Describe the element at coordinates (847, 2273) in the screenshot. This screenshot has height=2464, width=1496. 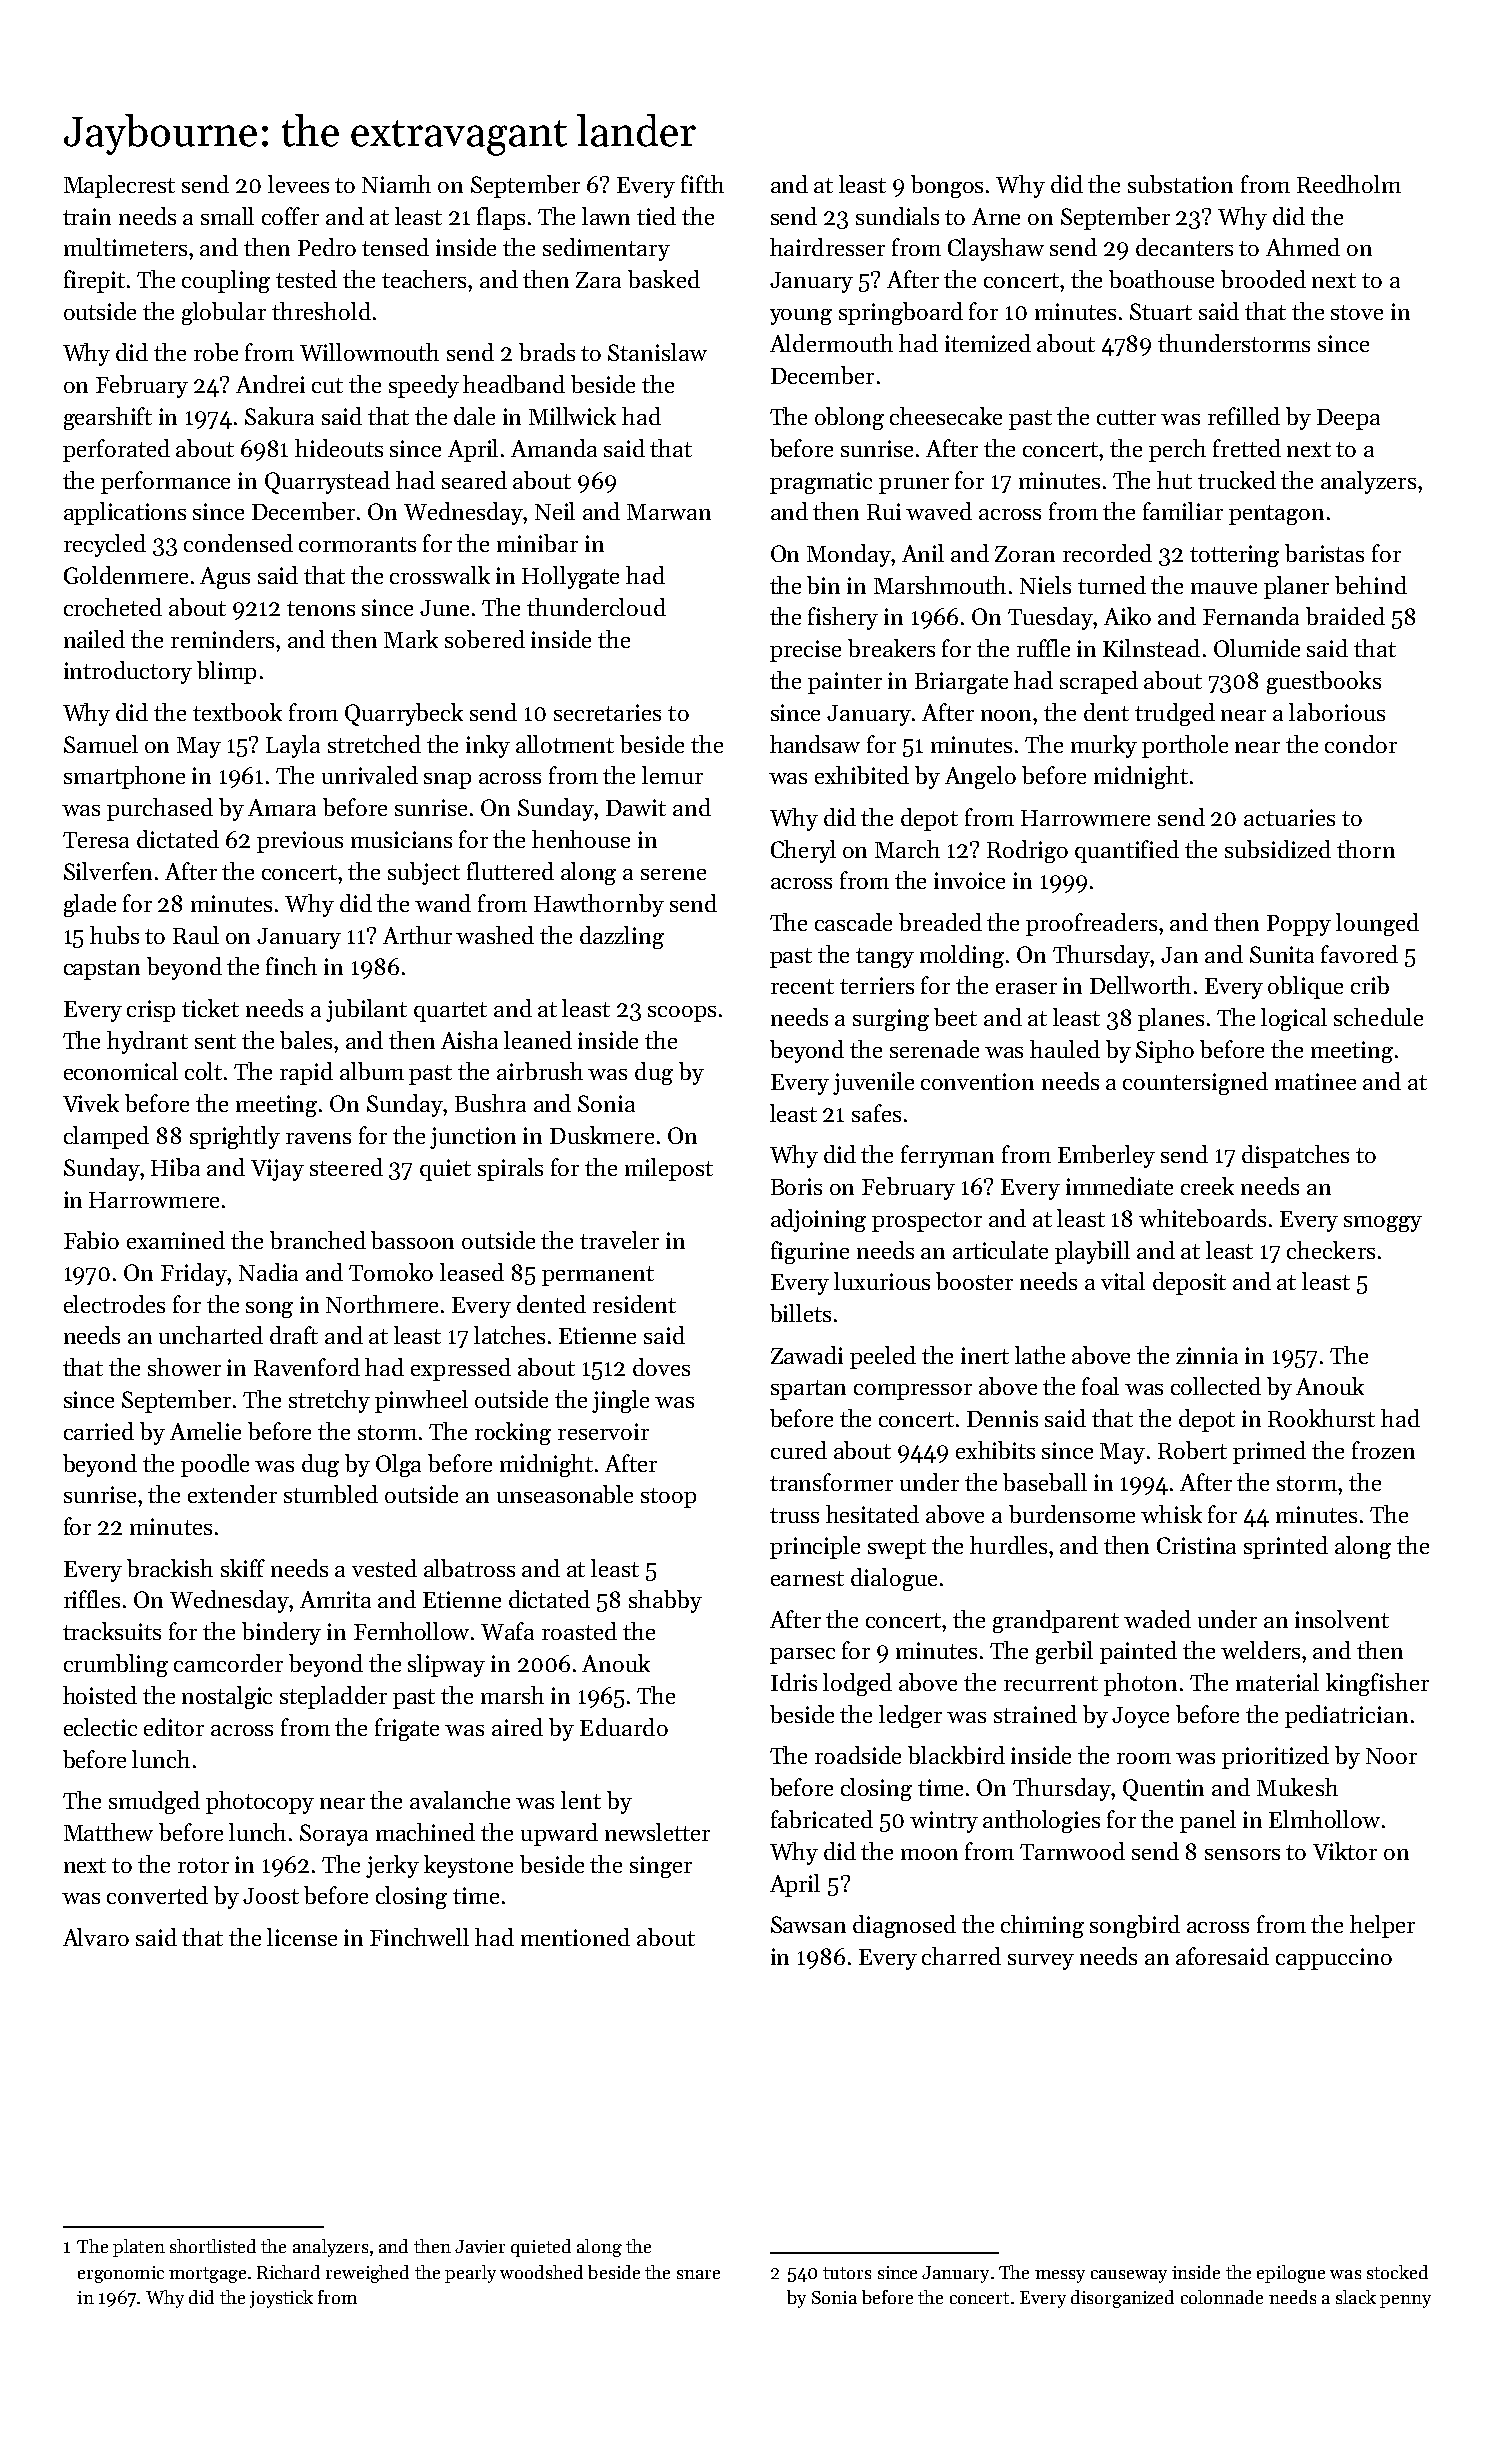
I see `tutors` at that location.
